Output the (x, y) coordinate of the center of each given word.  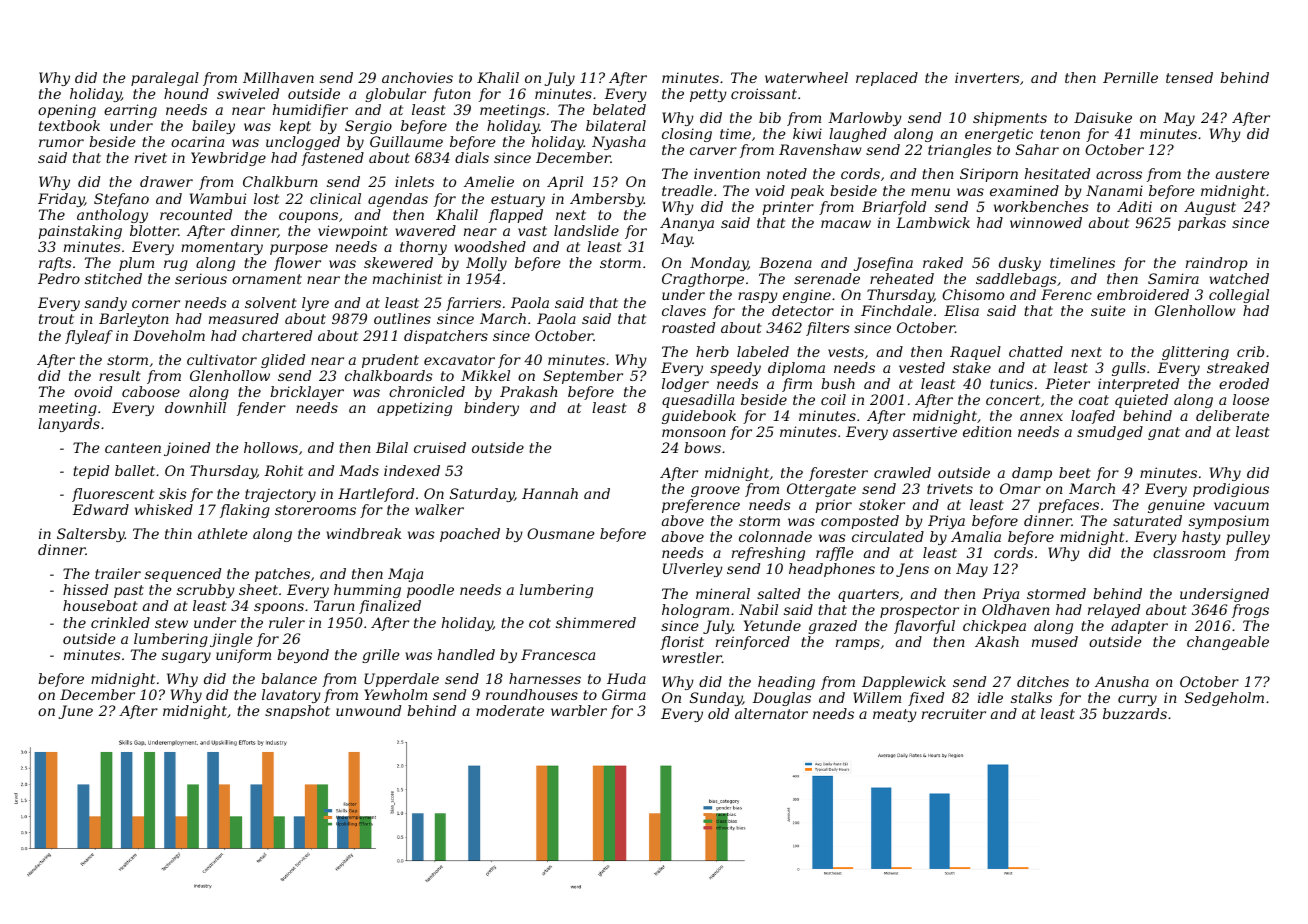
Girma (624, 694)
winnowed (1046, 222)
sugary (186, 657)
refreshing (768, 554)
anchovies (417, 77)
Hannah (550, 493)
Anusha (1122, 681)
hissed (85, 589)
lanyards (69, 425)
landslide (586, 230)
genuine (1176, 506)
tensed (1189, 77)
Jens (912, 570)
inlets (414, 181)
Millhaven (278, 77)
